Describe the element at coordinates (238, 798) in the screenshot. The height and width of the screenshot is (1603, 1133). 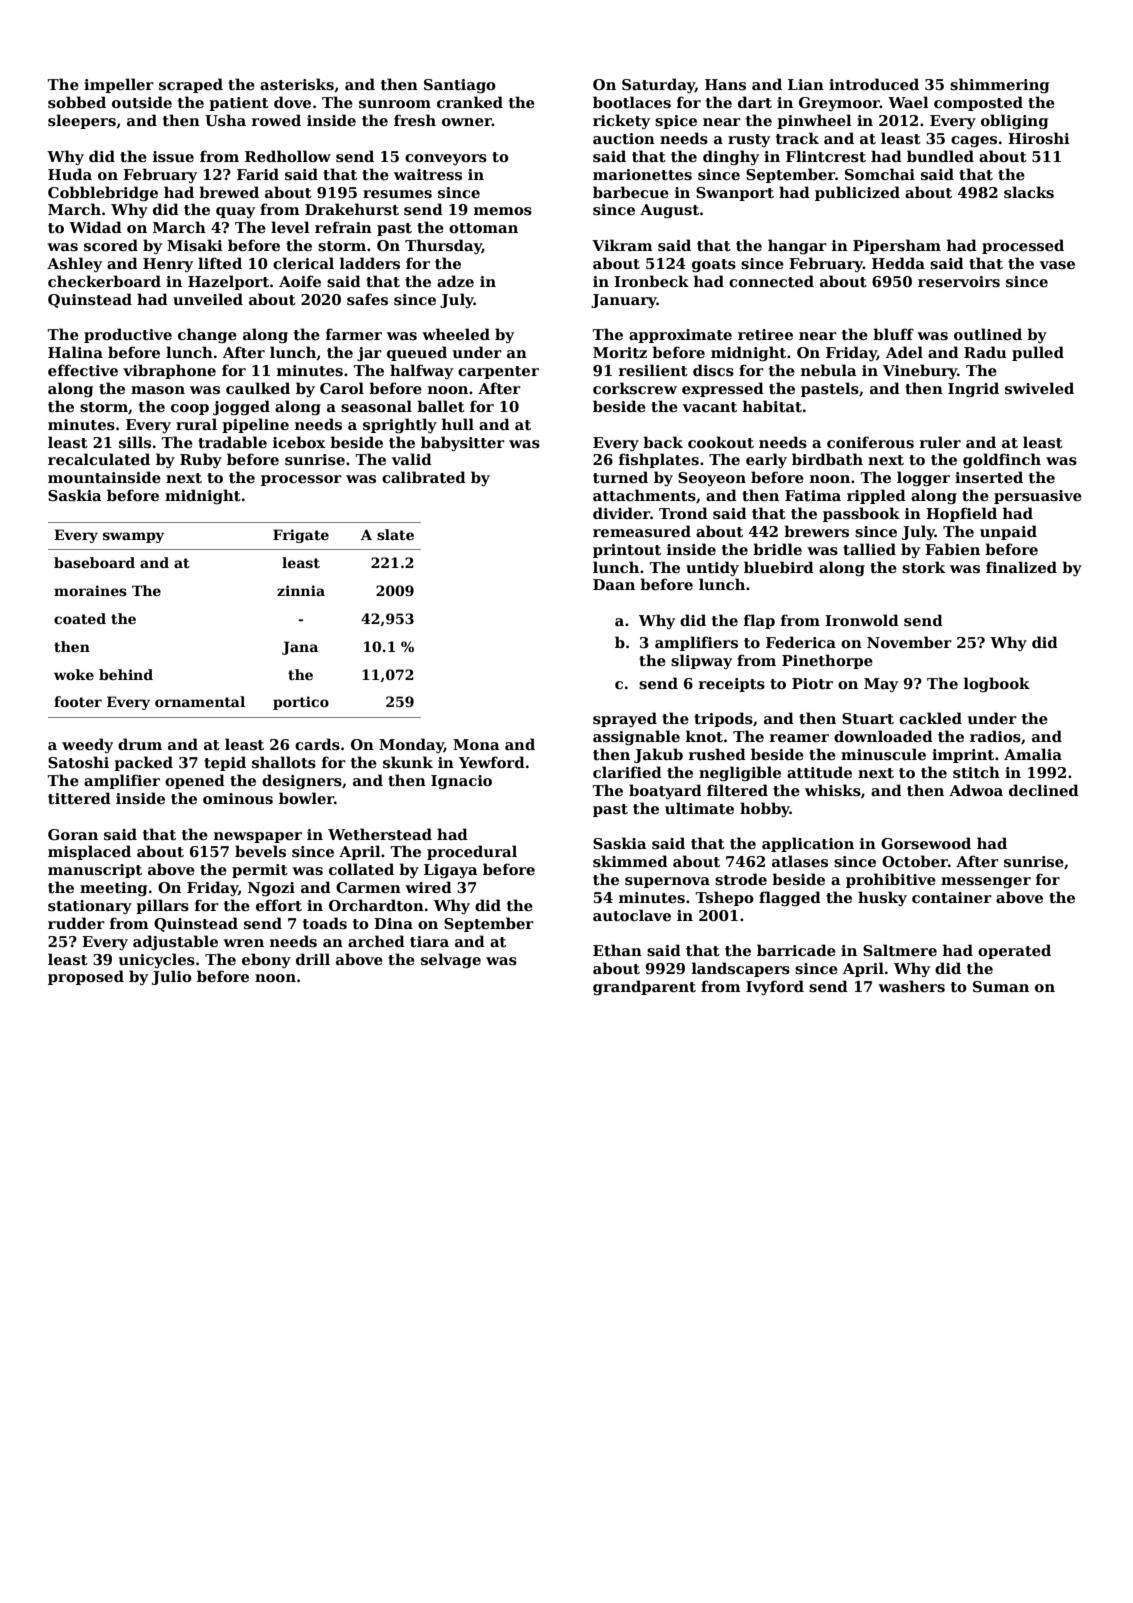
I see `ominous` at that location.
